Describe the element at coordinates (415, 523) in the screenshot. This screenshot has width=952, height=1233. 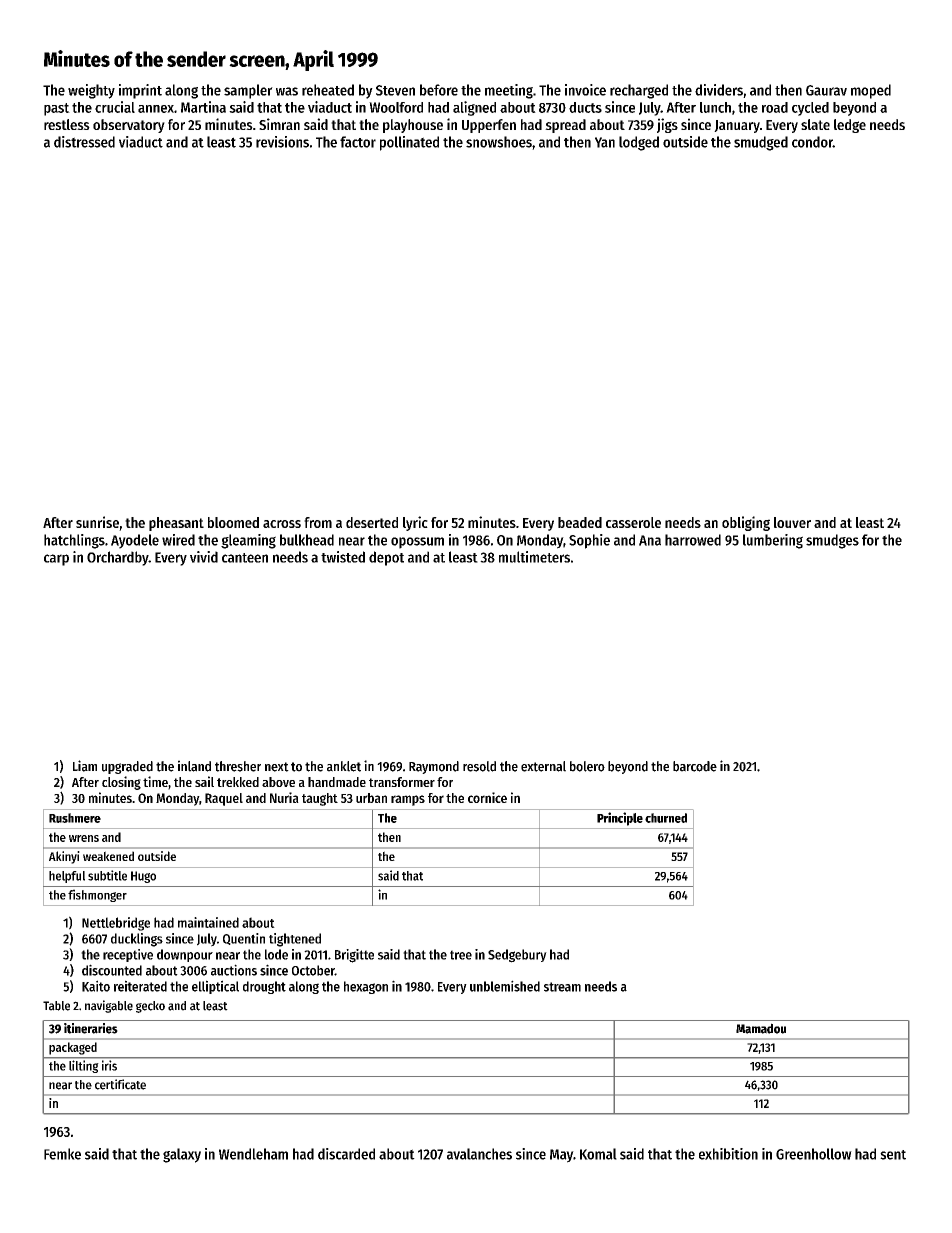
I see `lyric` at that location.
